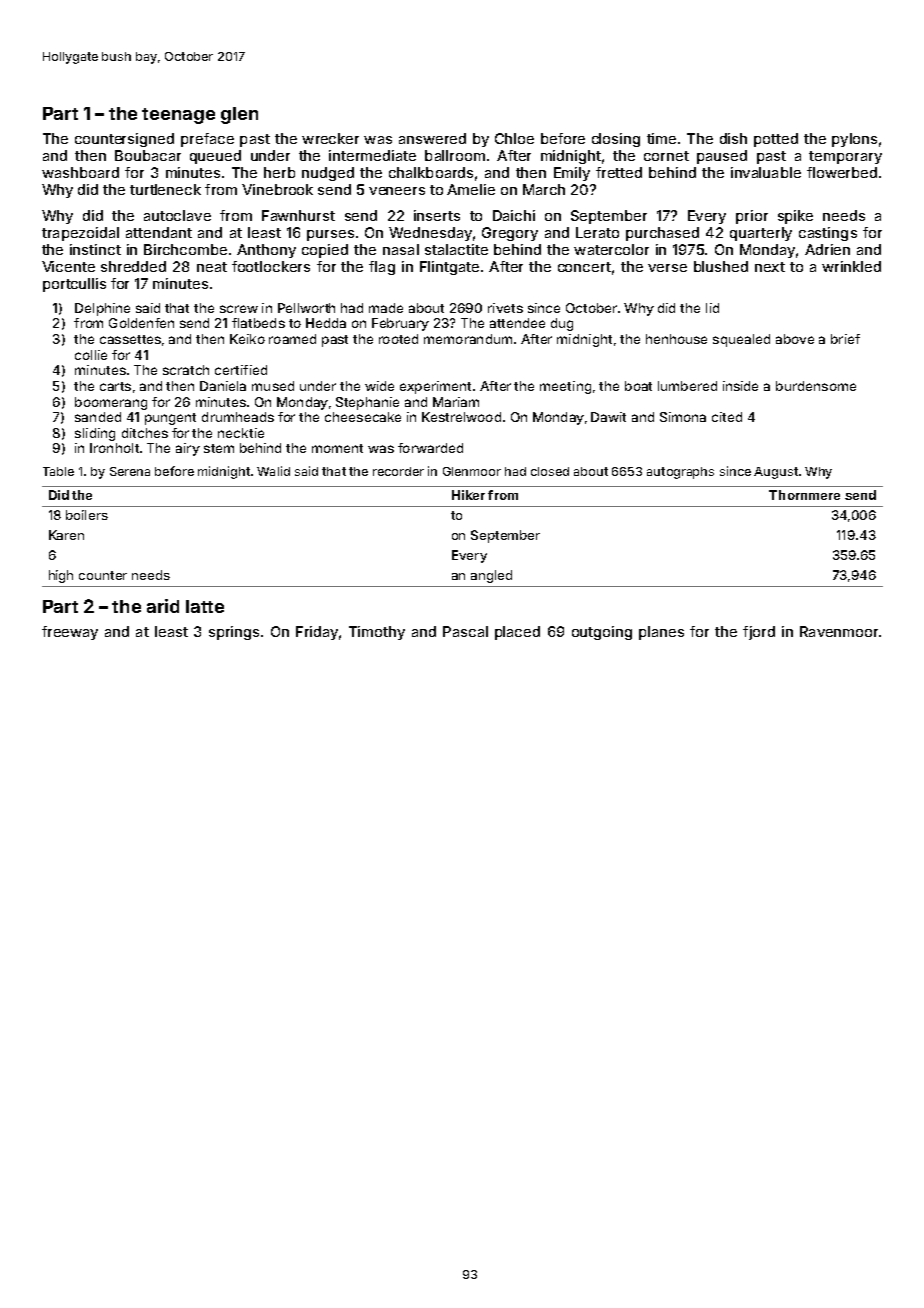 The width and height of the screenshot is (924, 1308). Describe the element at coordinates (804, 495) in the screenshot. I see `Thornmere` at that location.
